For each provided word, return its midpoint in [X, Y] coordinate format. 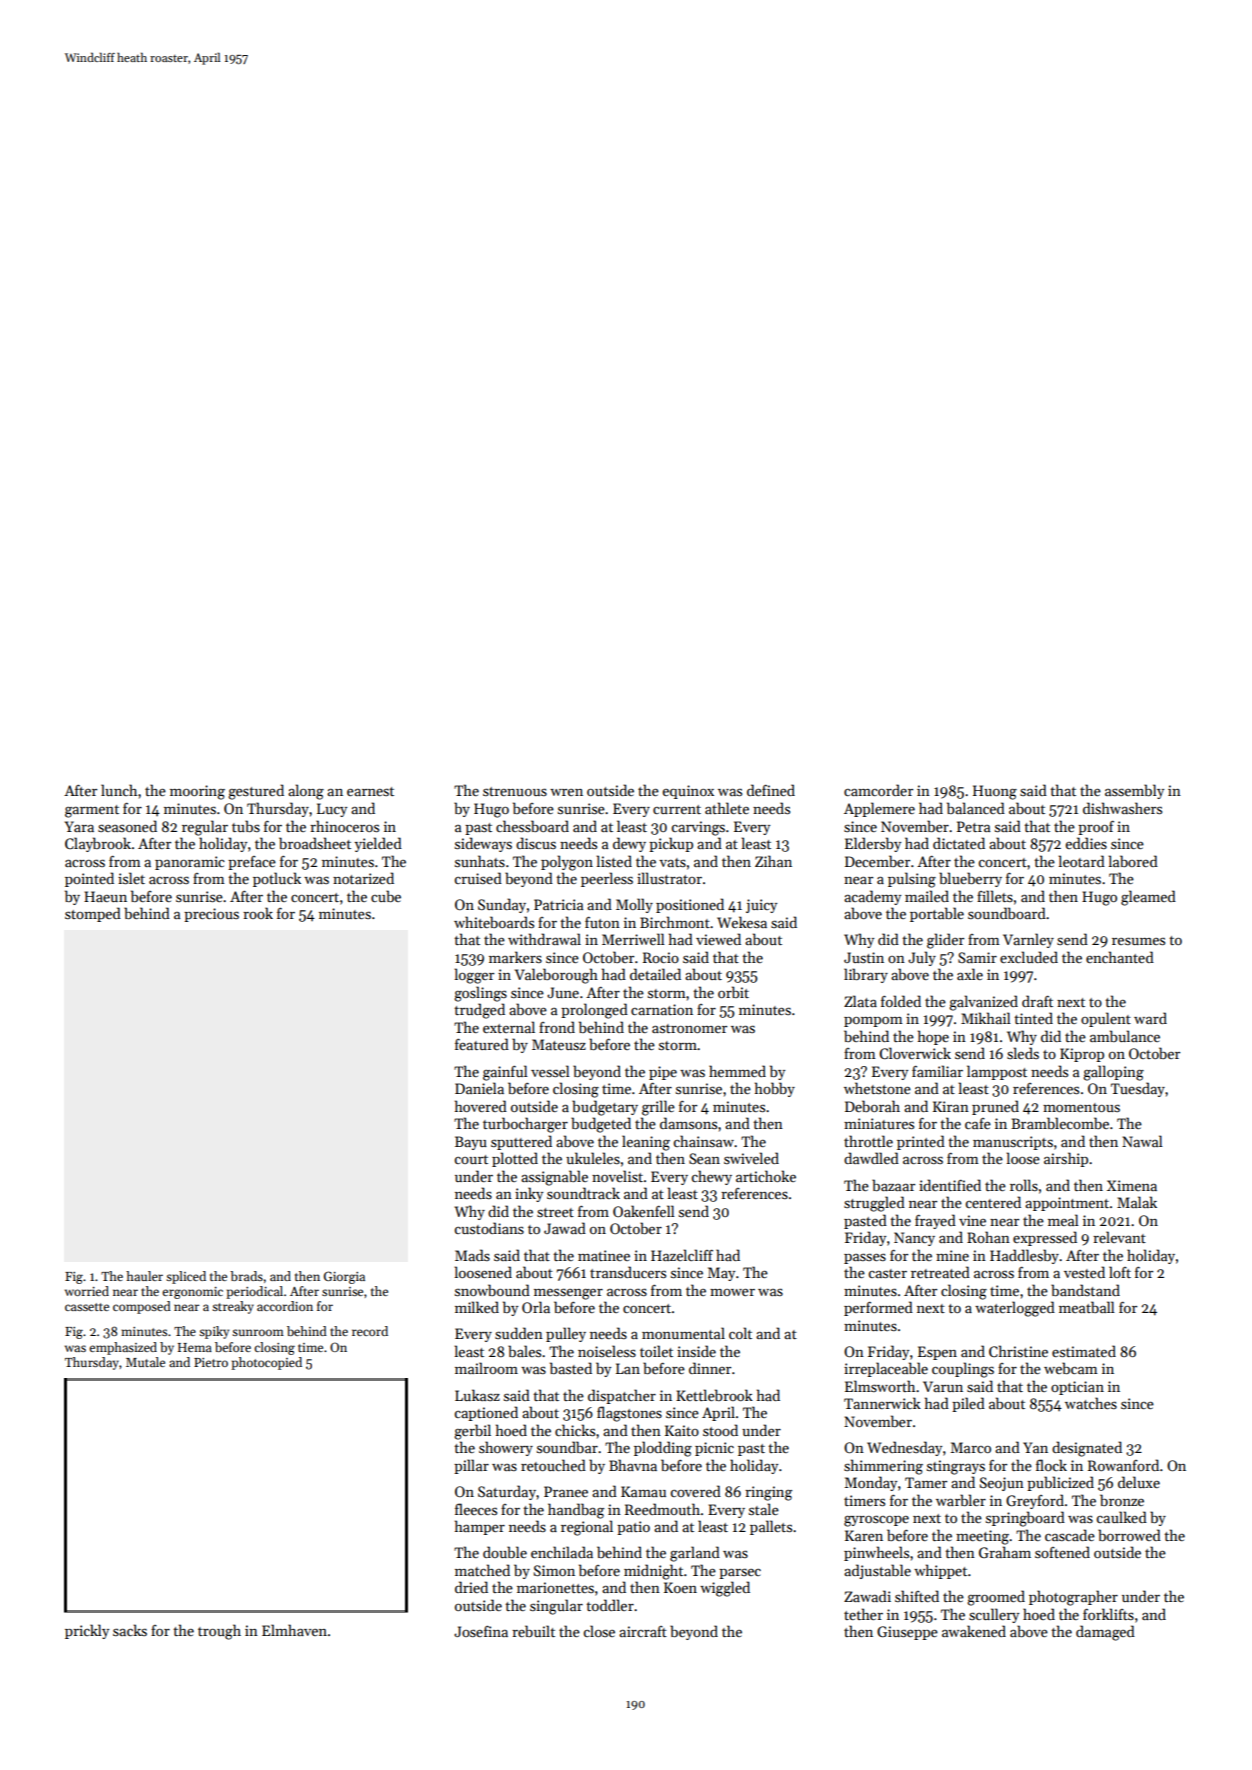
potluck [277, 879]
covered [696, 1491]
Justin [864, 957]
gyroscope [876, 1521]
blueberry [970, 879]
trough [219, 1632]
